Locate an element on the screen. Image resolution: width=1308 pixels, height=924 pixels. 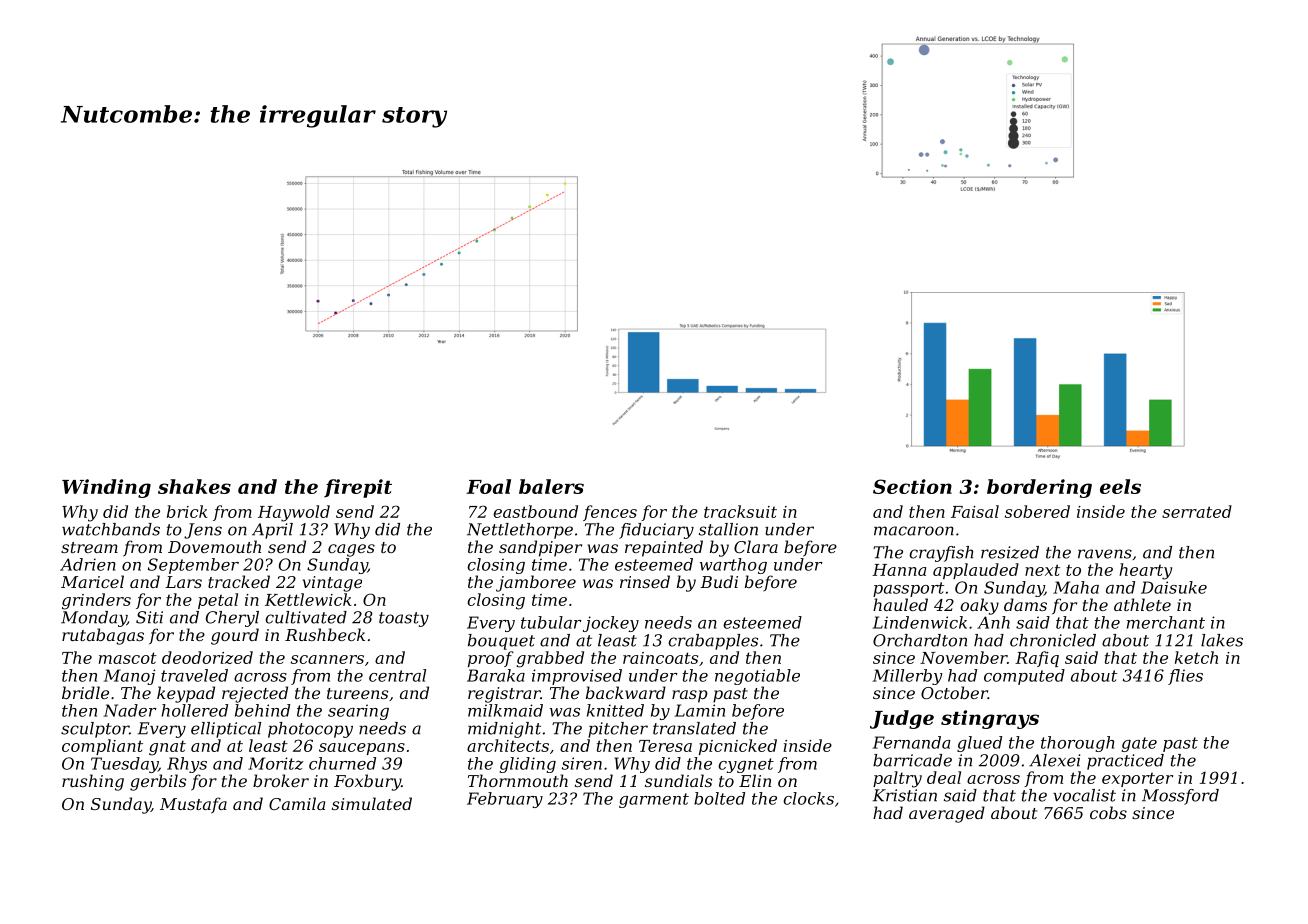
balers is located at coordinates (551, 486).
